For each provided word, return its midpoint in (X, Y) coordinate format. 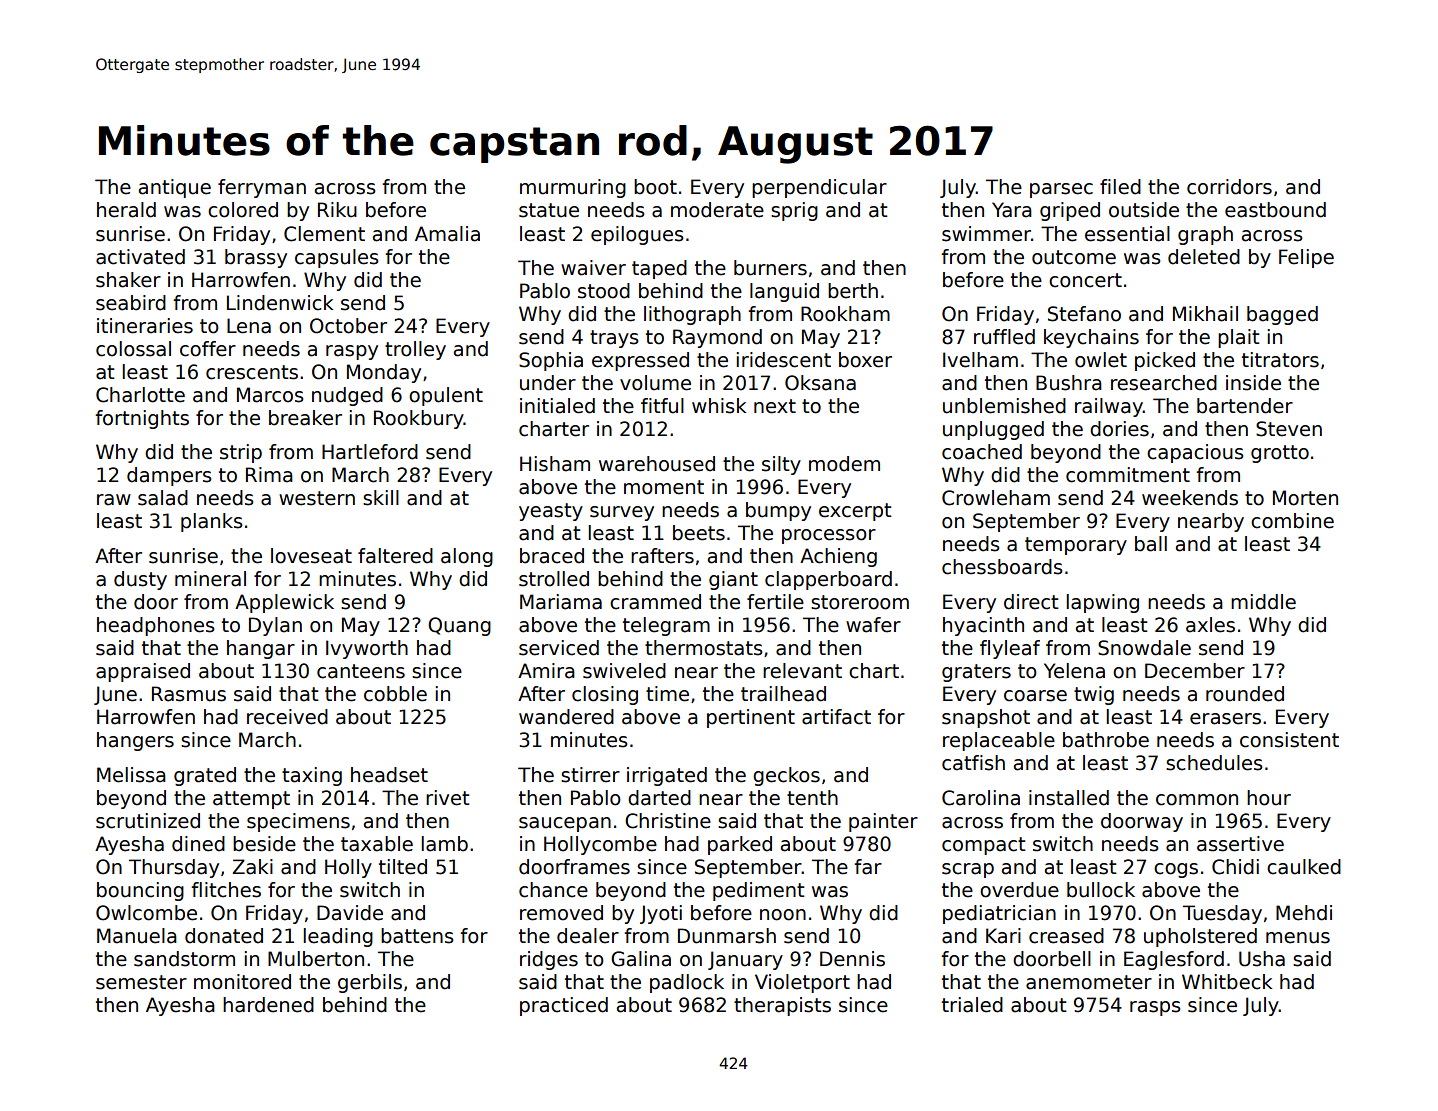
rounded (1245, 694)
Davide (350, 913)
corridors (1229, 187)
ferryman (262, 188)
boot (655, 187)
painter (883, 822)
